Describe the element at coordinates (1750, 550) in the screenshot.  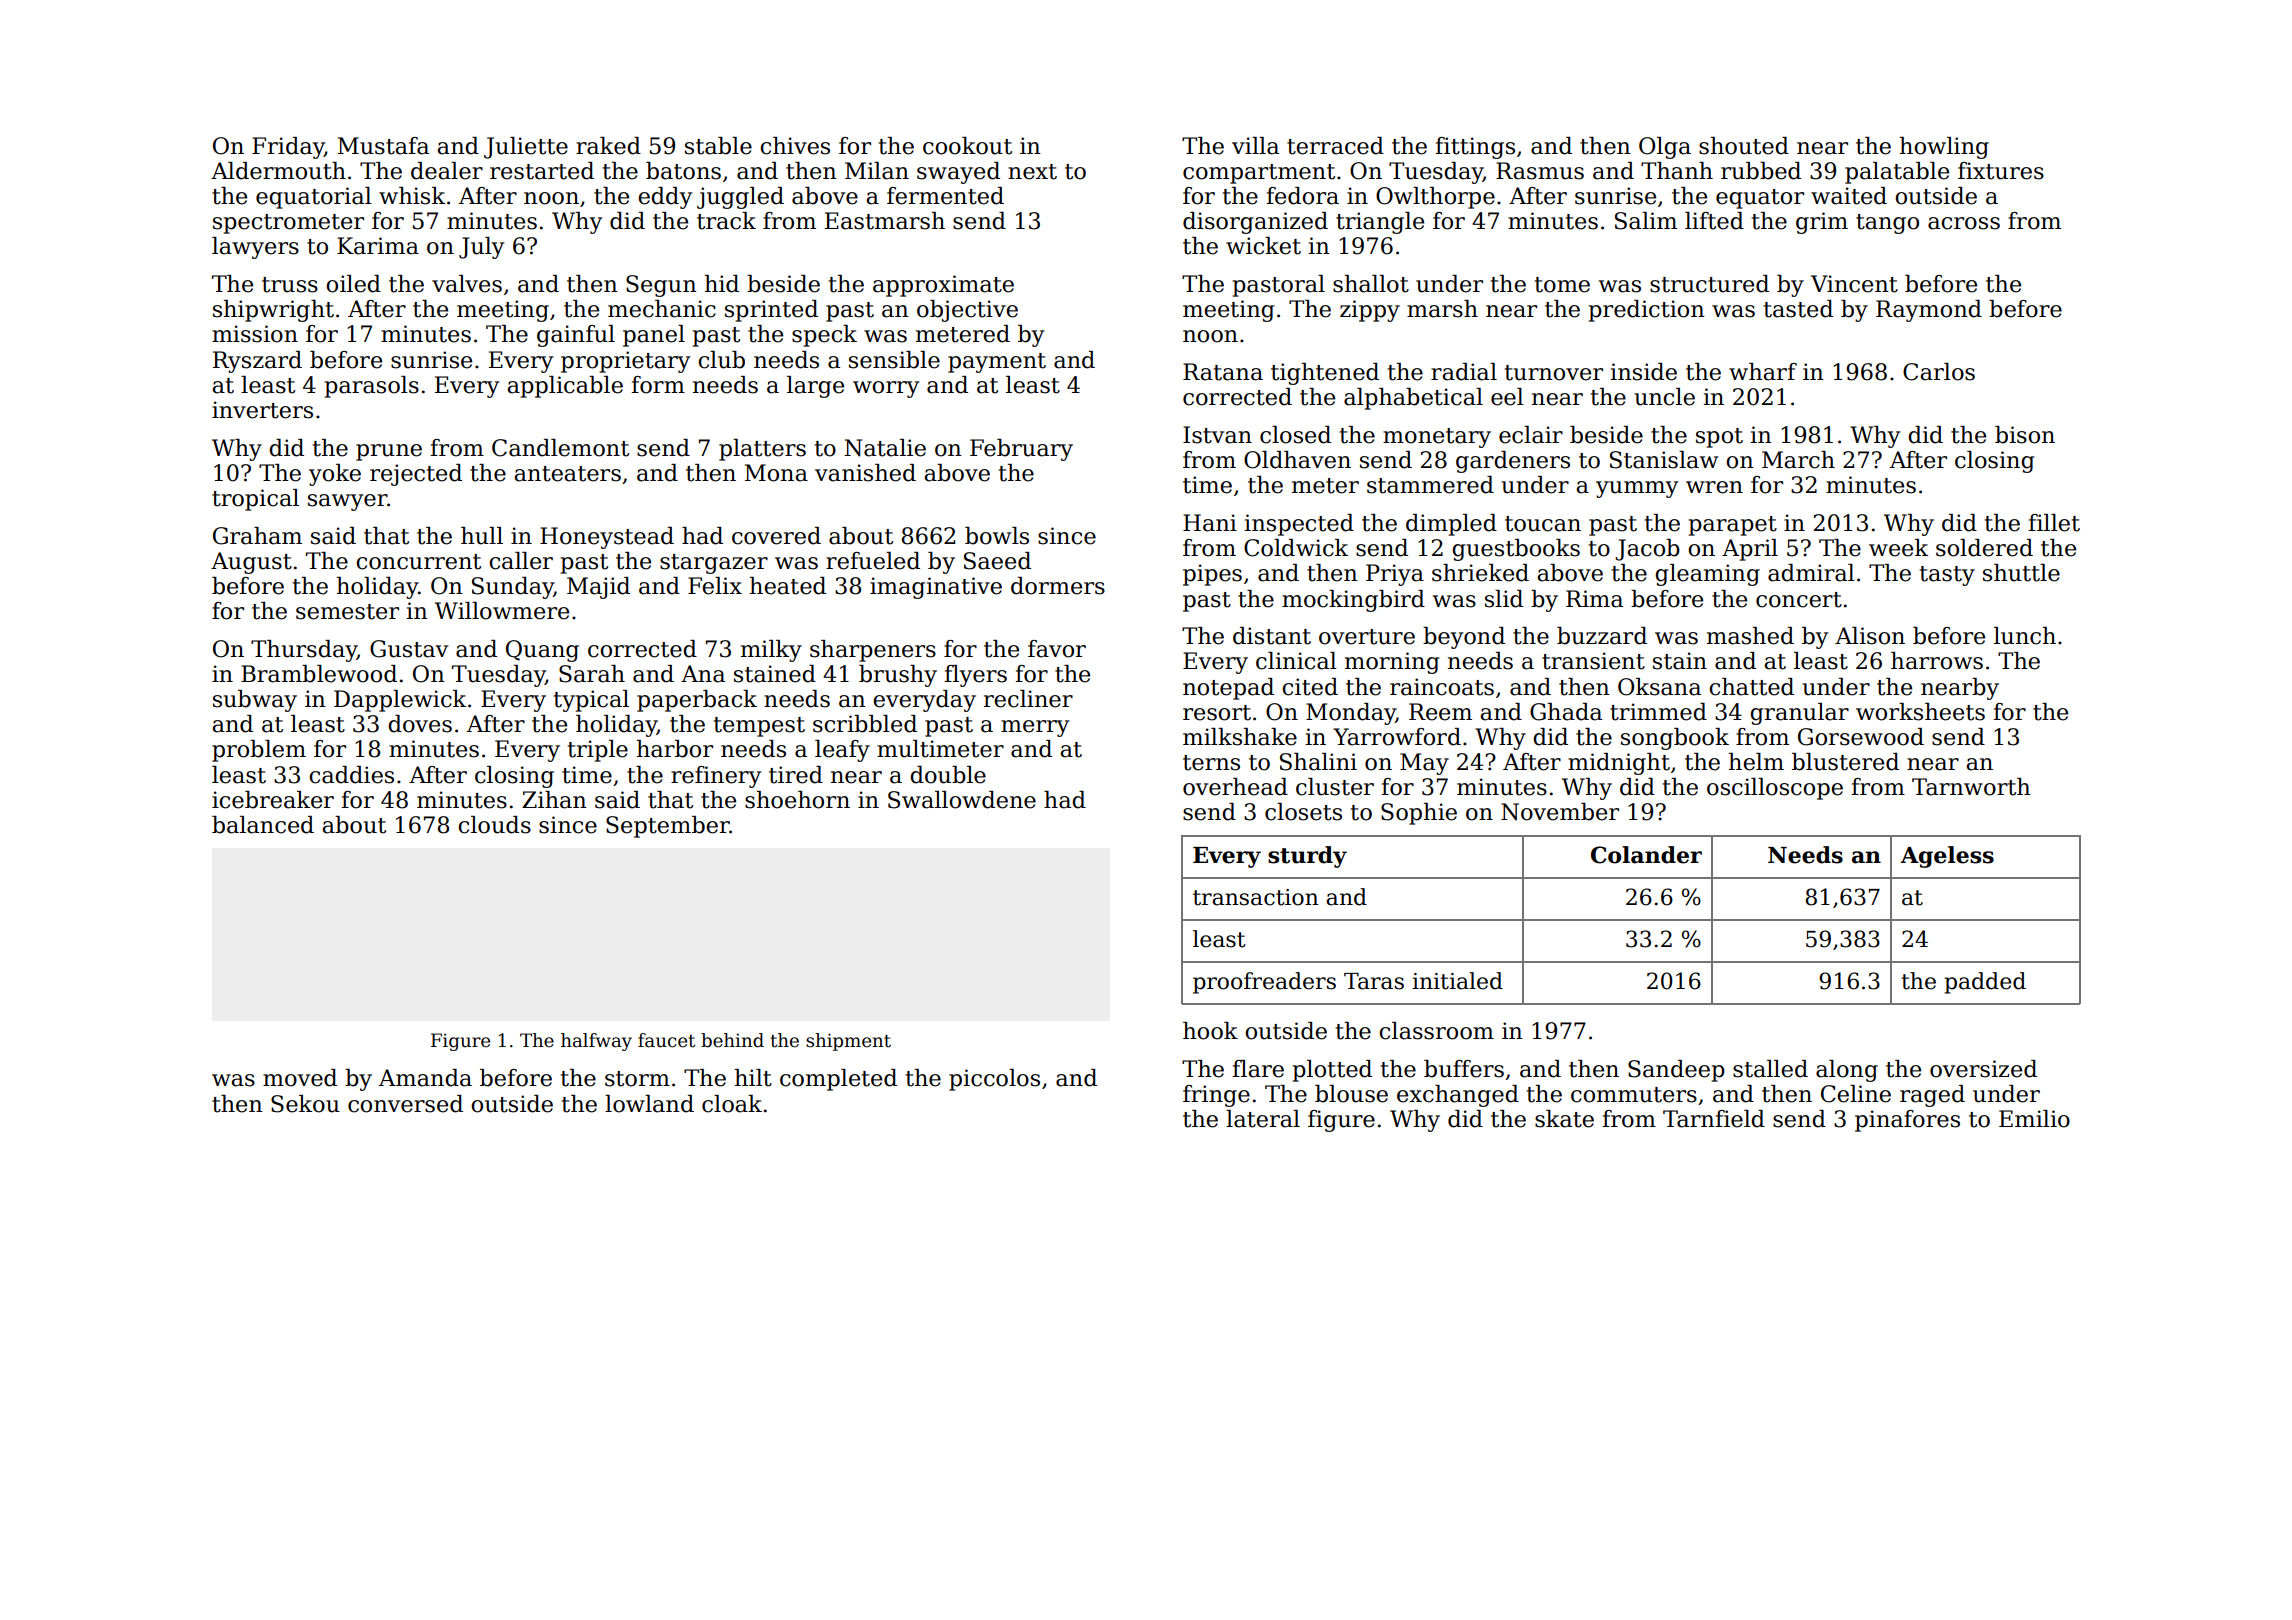
I see `April` at that location.
